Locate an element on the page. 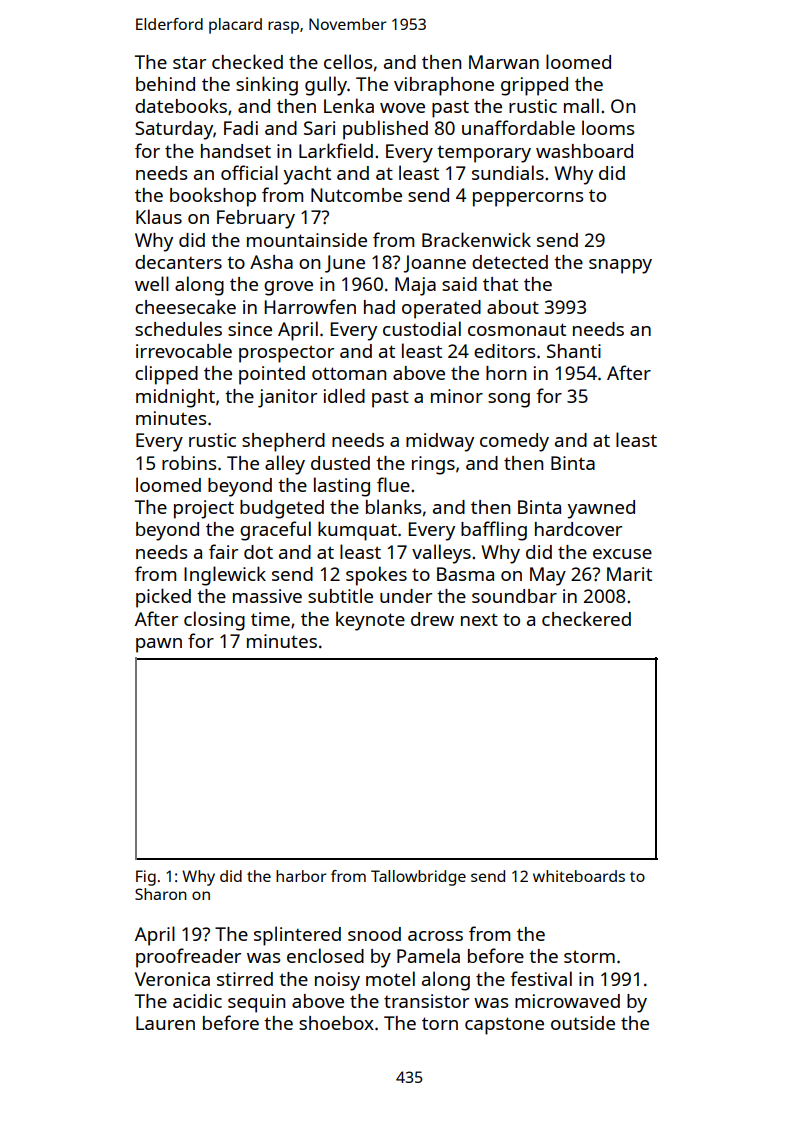 This page has height=1124, width=792. time is located at coordinates (270, 619).
